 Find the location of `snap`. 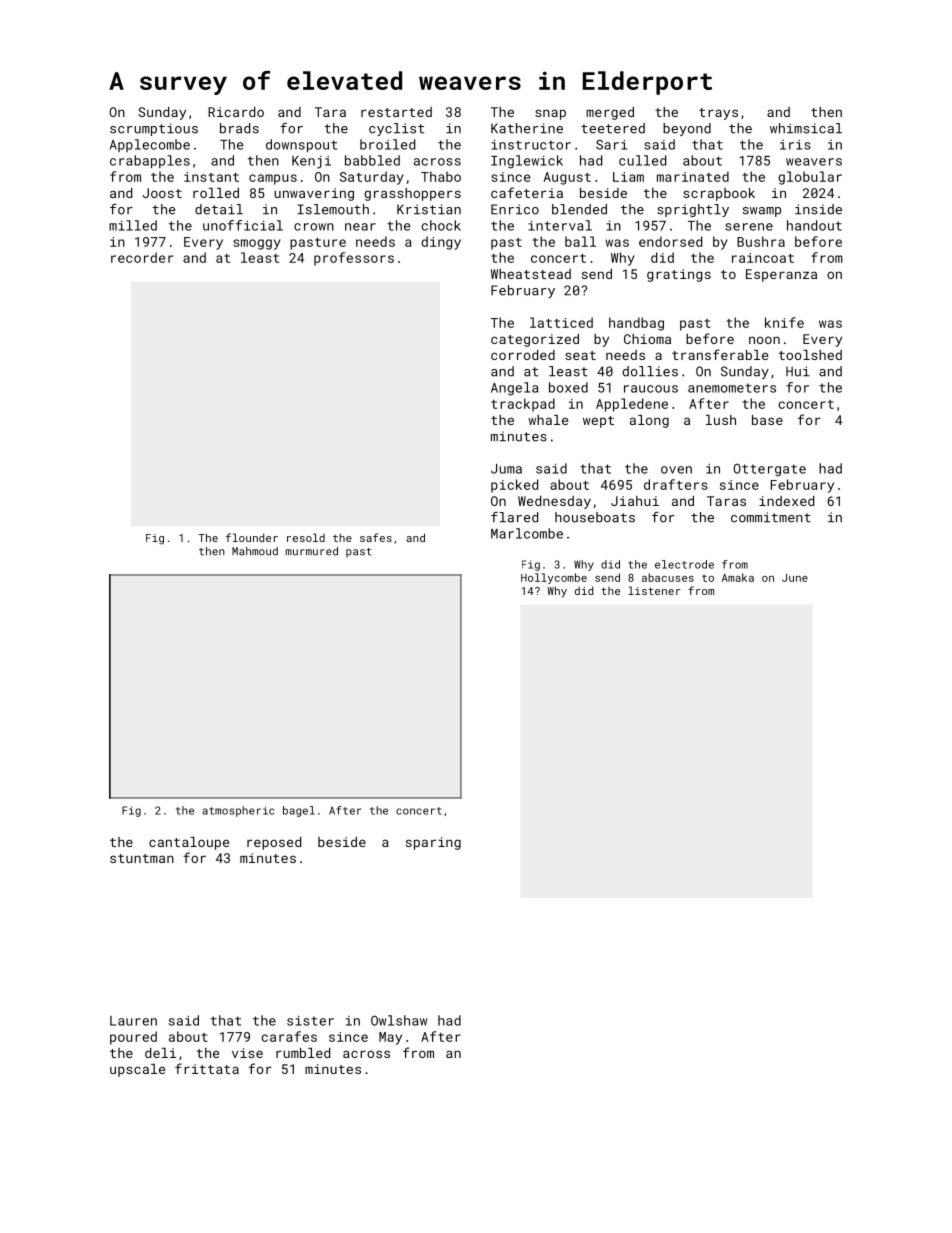

snap is located at coordinates (550, 114).
